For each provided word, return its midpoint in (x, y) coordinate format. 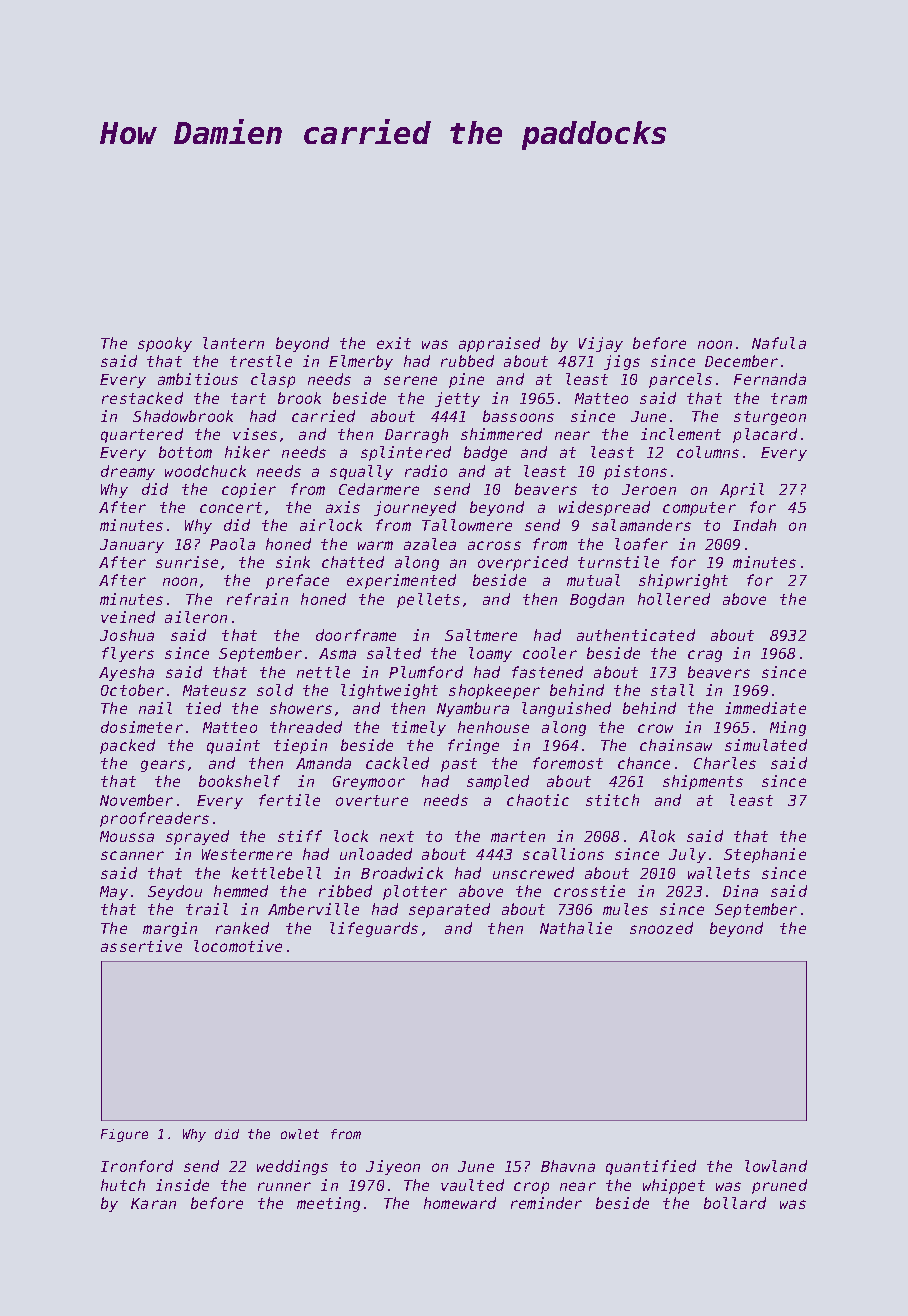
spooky (165, 344)
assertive (141, 946)
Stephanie (765, 855)
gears (163, 766)
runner (284, 1186)
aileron (196, 617)
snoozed (661, 928)
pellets (428, 600)
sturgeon (770, 418)
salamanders (641, 525)
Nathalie (576, 928)
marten (518, 836)
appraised (499, 344)
